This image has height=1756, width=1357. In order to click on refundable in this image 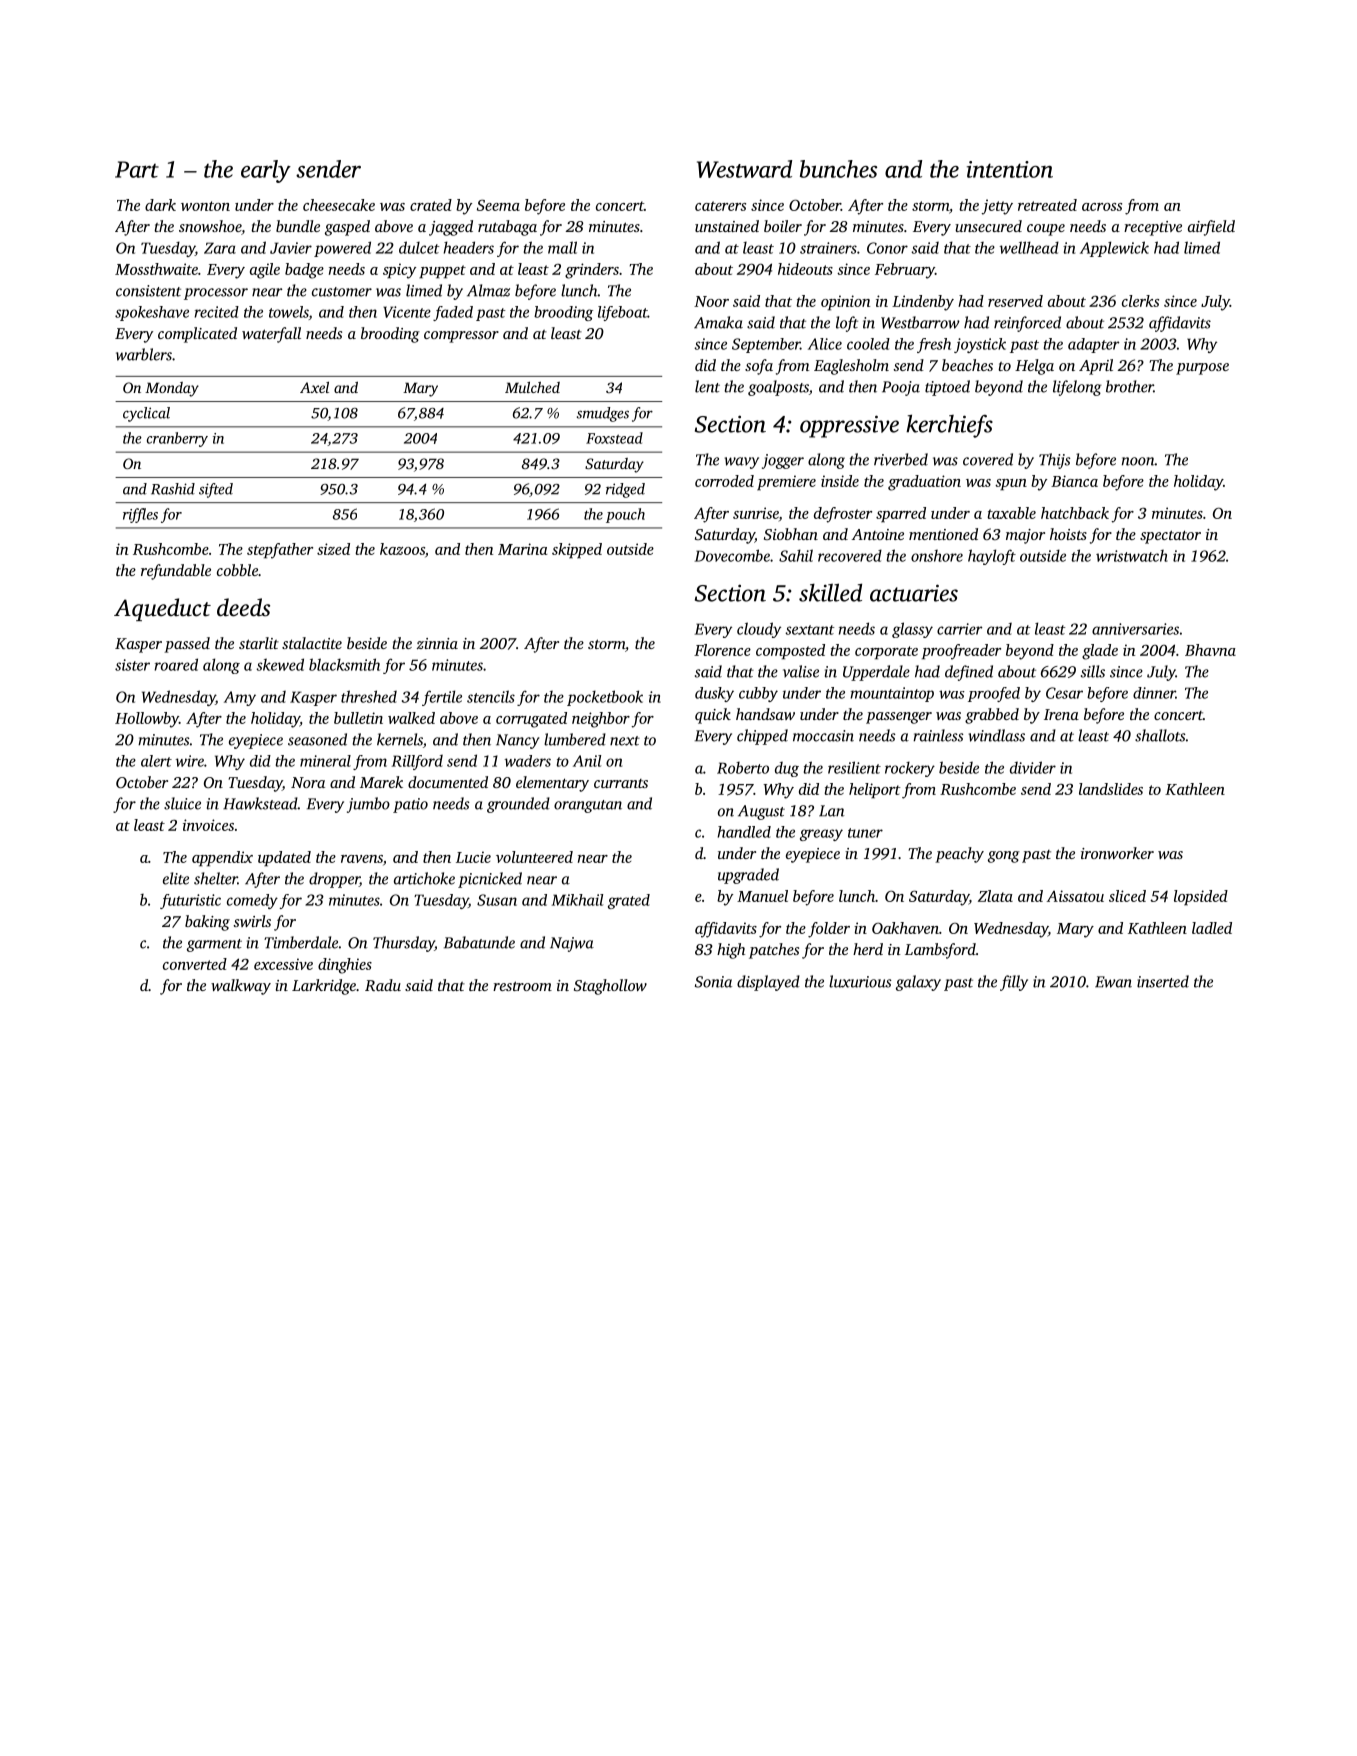, I will do `click(176, 572)`.
